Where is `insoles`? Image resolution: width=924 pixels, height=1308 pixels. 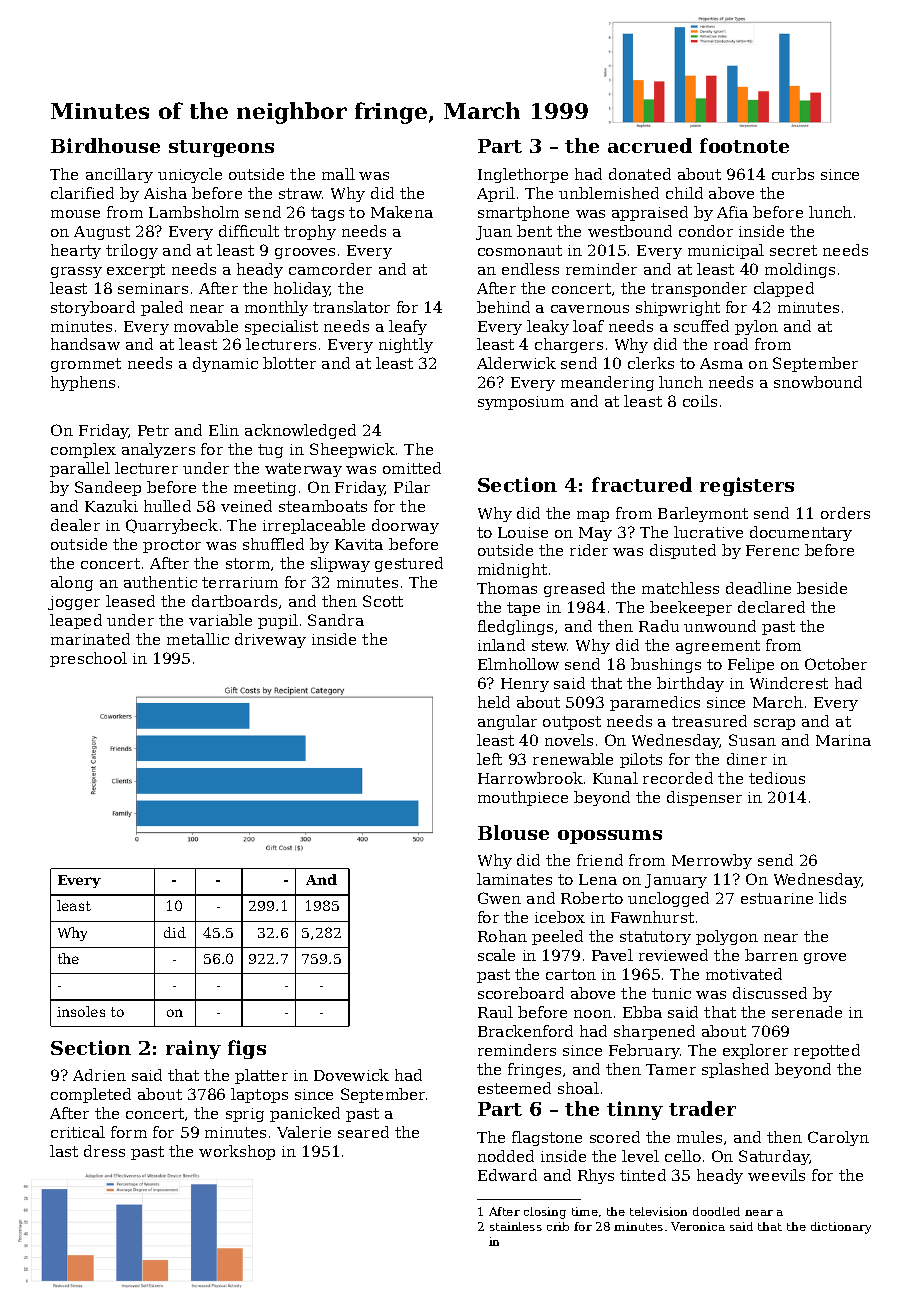 insoles is located at coordinates (81, 1011).
